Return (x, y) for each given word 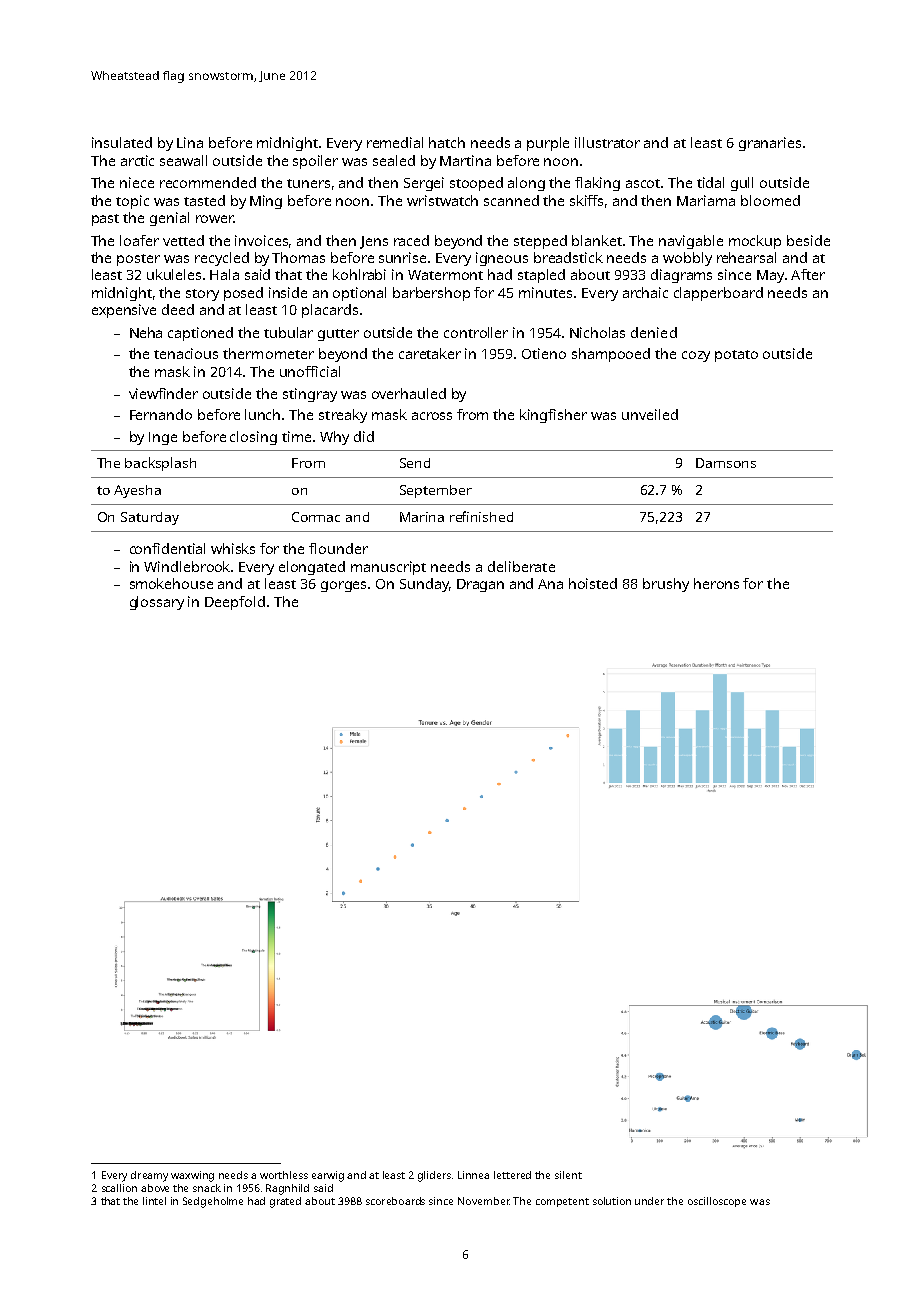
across (432, 416)
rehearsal (746, 257)
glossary (157, 603)
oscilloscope (717, 1202)
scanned (511, 200)
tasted (204, 200)
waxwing (192, 1176)
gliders (434, 1176)
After (808, 274)
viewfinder (163, 393)
